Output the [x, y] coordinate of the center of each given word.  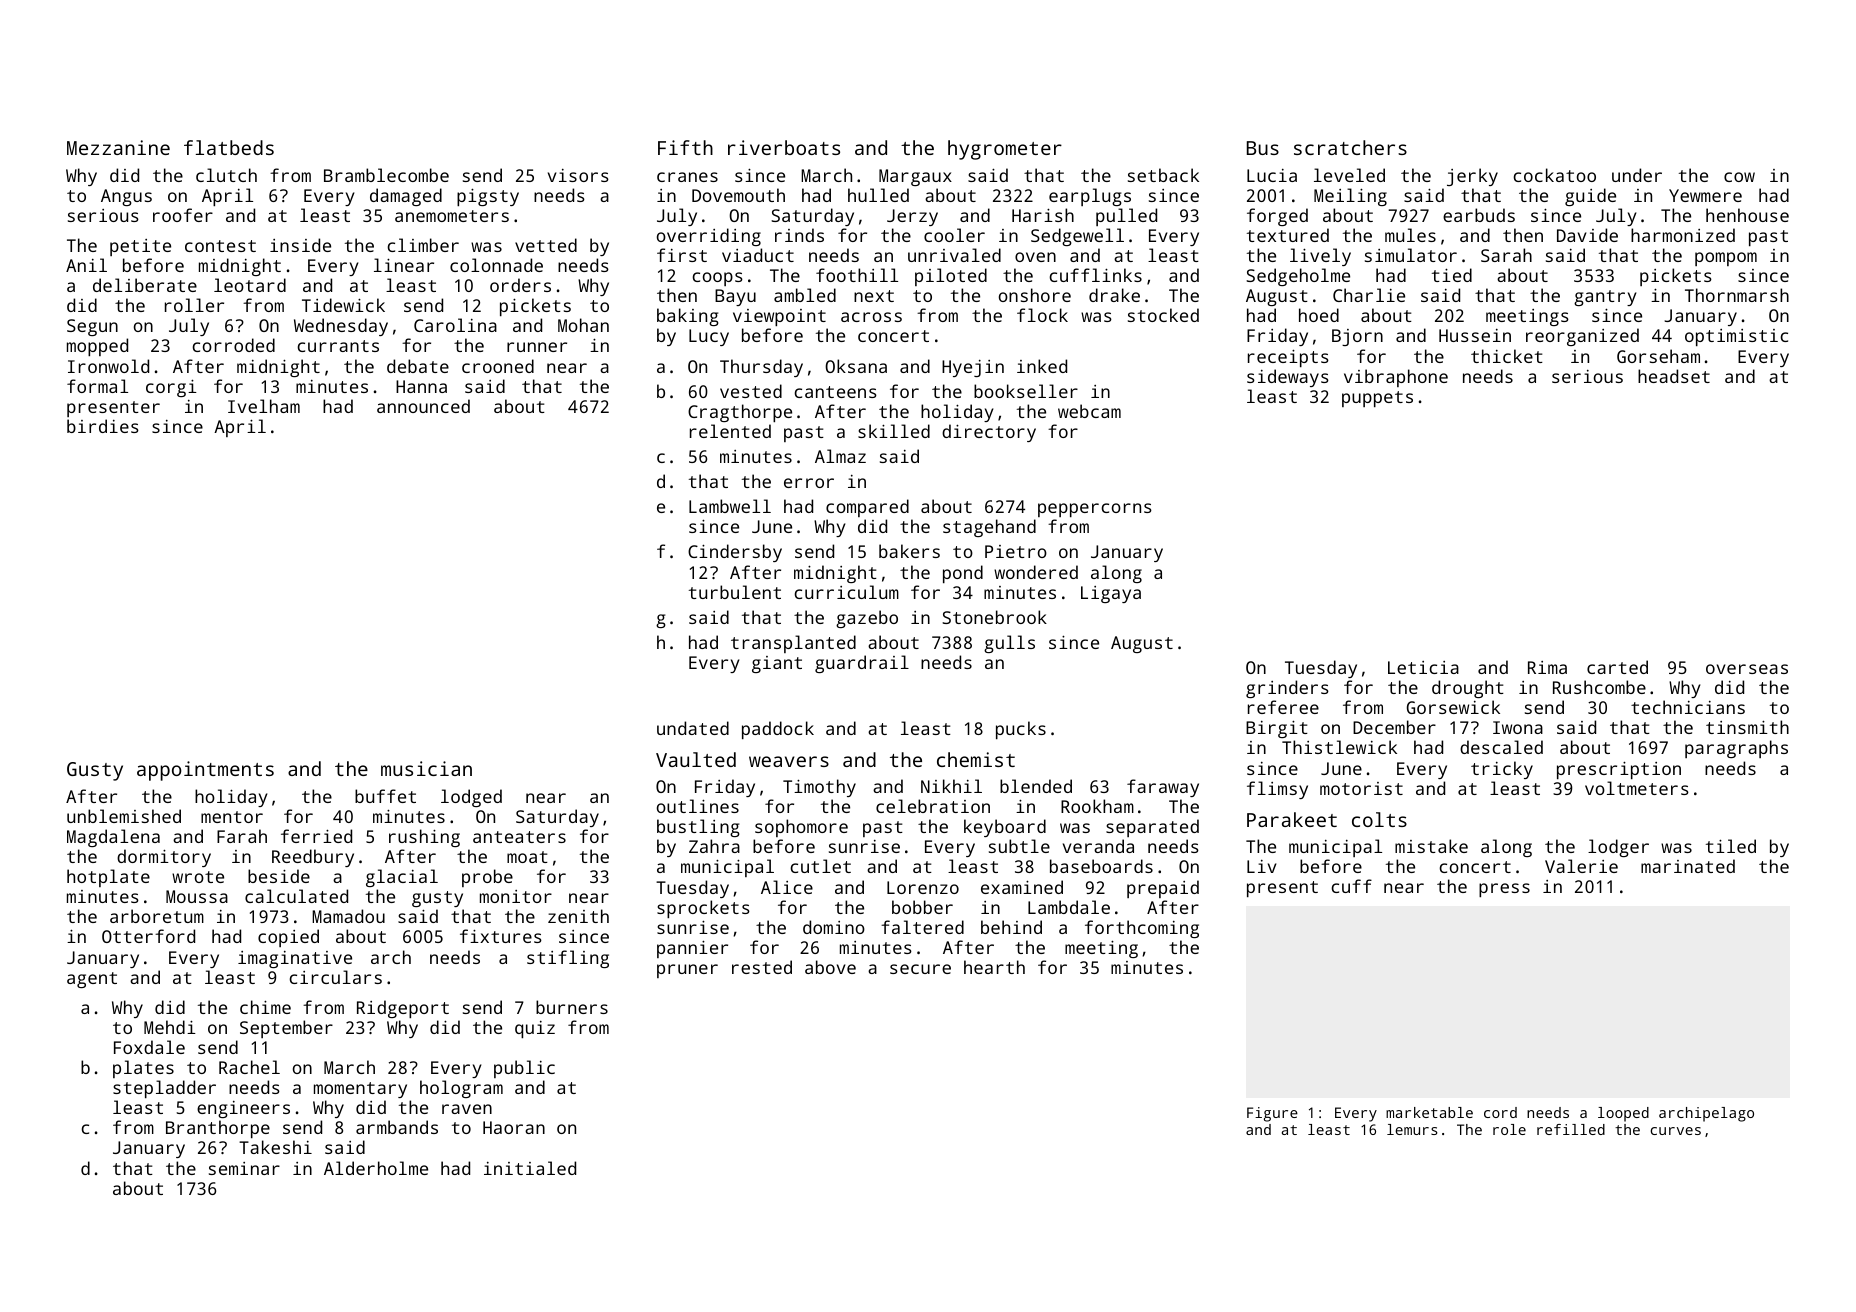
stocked [1163, 315]
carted [1617, 667]
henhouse [1747, 215]
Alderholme [376, 1168]
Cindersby [735, 553]
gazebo [867, 619]
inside [300, 245]
